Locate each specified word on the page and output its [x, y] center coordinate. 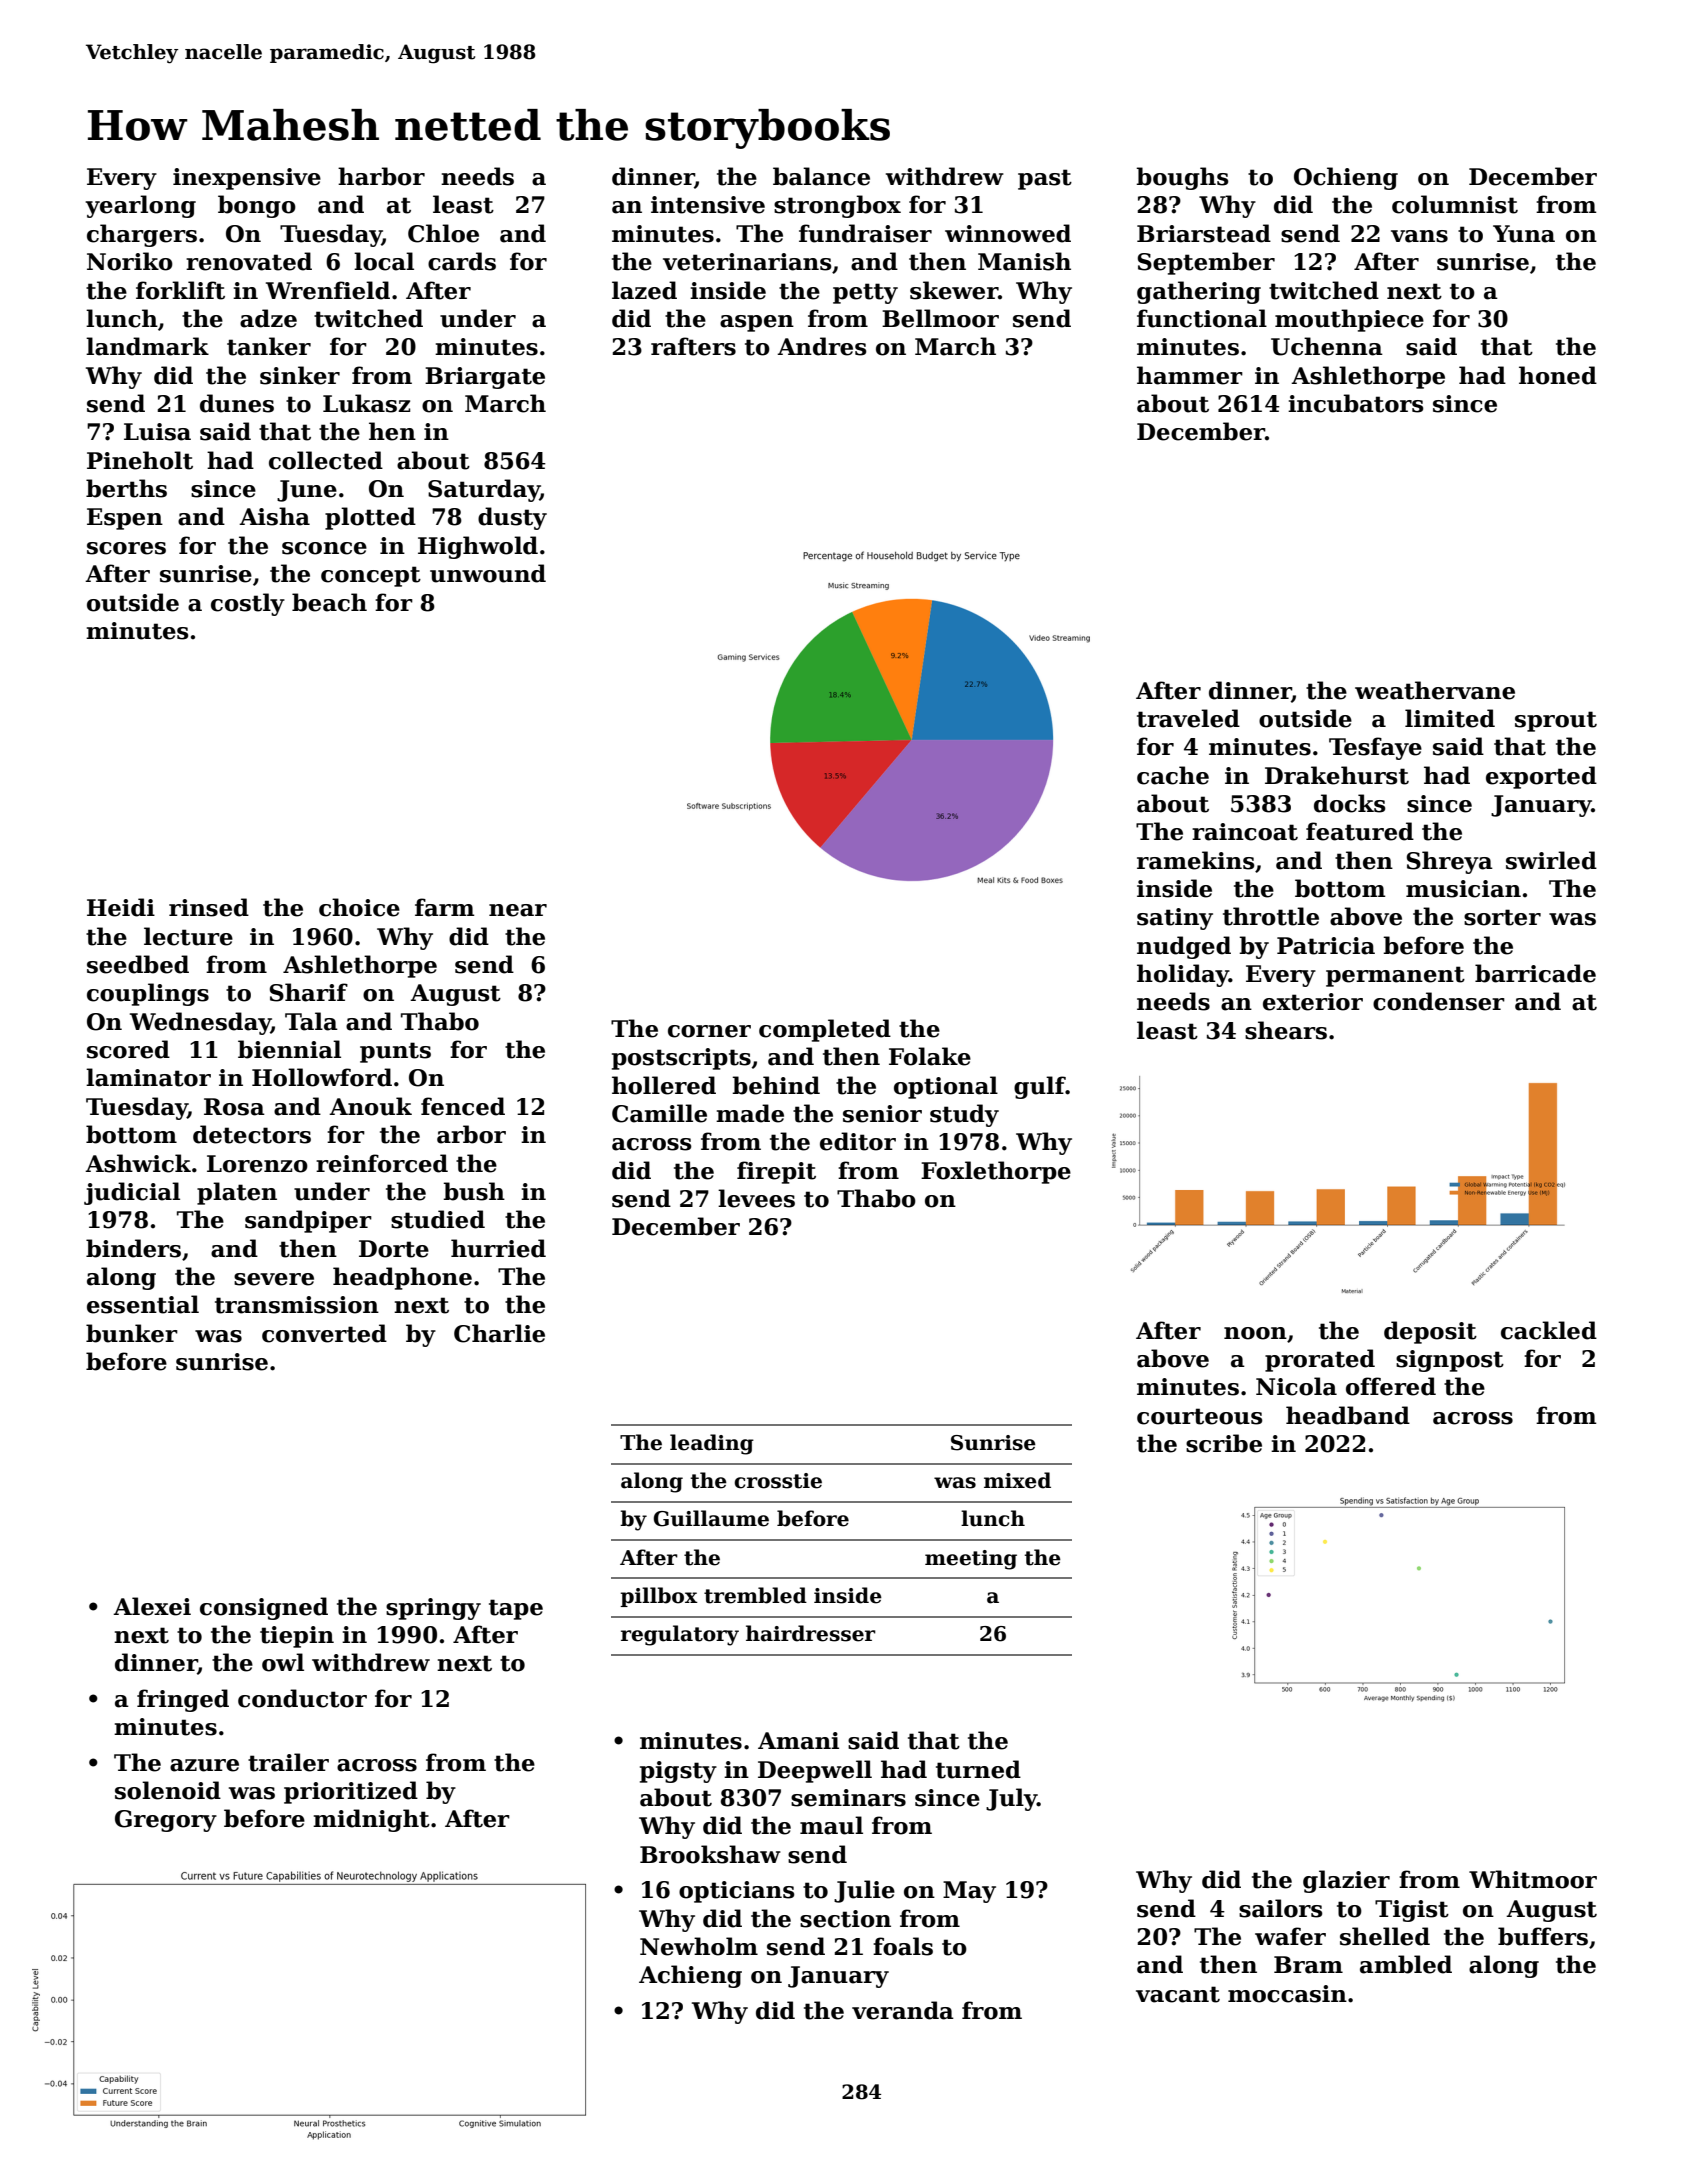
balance [821, 176]
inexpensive [247, 179]
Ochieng [1346, 178]
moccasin [1287, 1994]
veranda [903, 2010]
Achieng [690, 1976]
